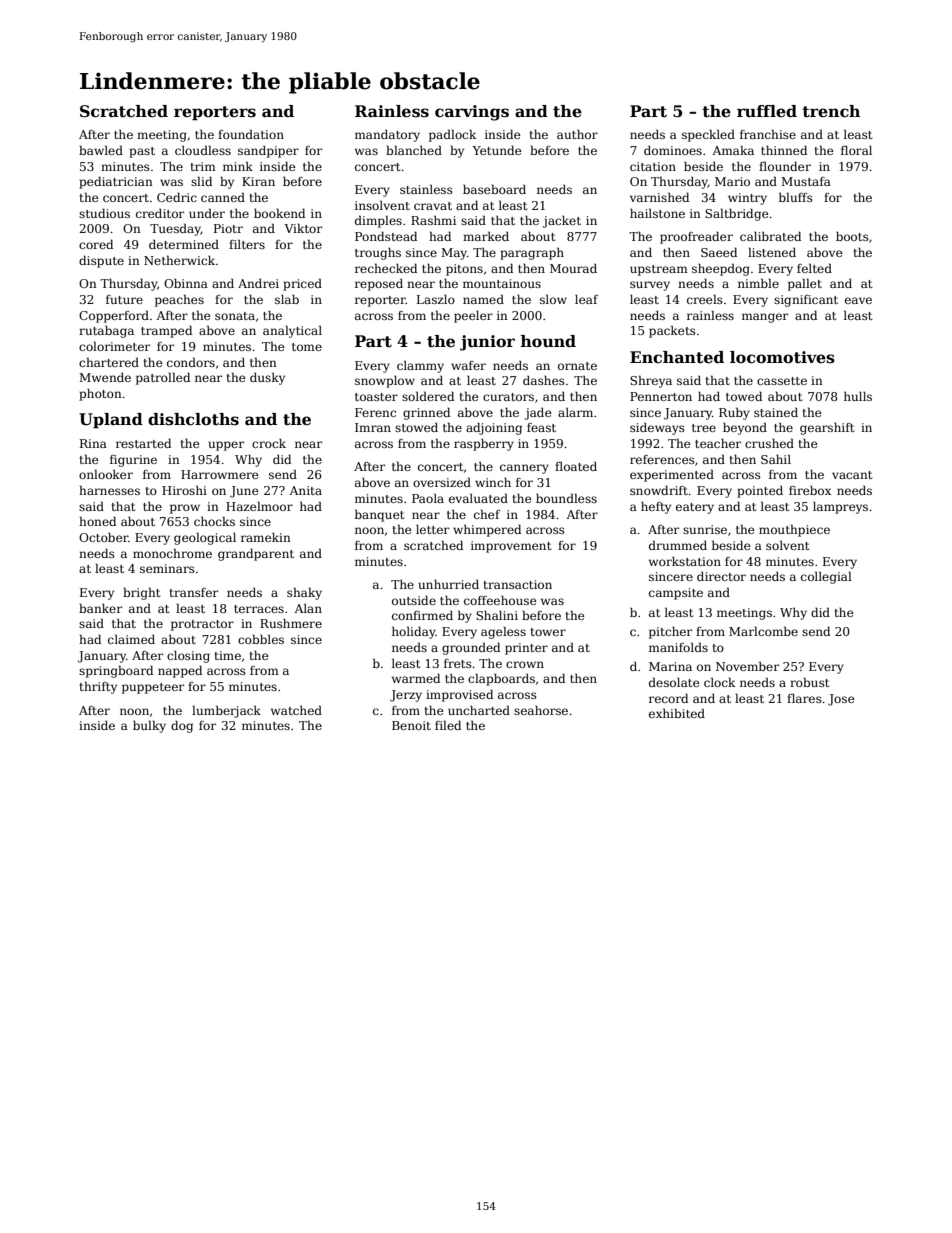  What do you see at coordinates (101, 150) in the page?
I see `bawled` at bounding box center [101, 150].
